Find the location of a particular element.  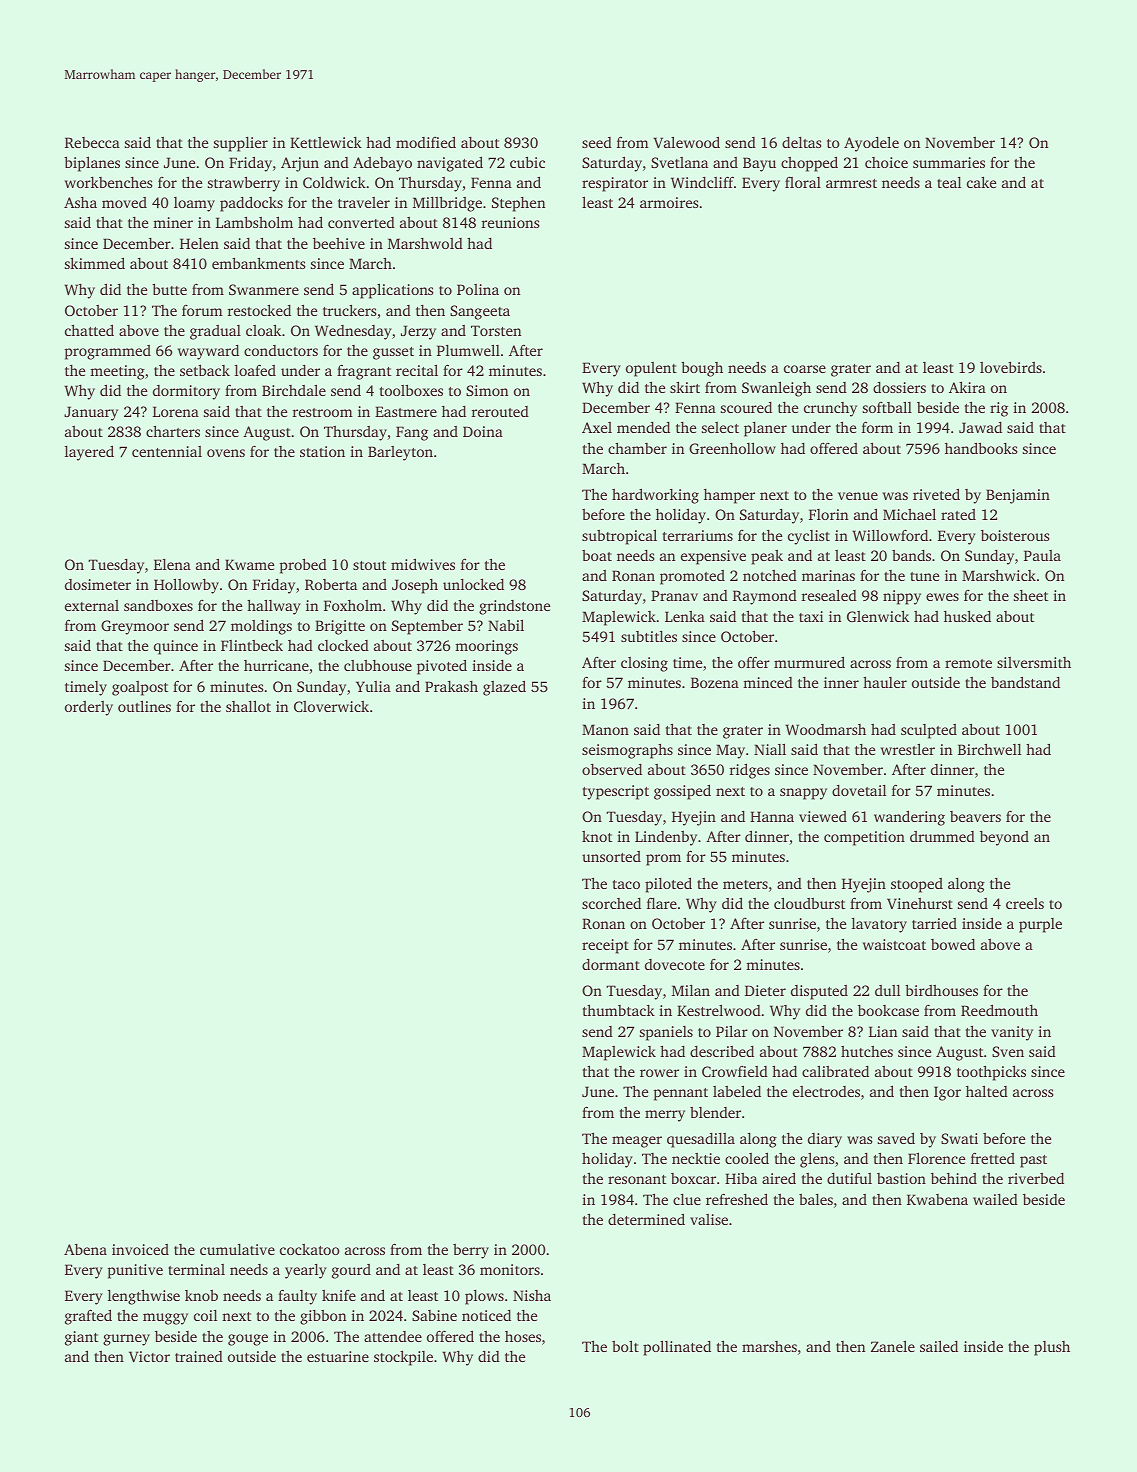

dossiers is located at coordinates (899, 387).
